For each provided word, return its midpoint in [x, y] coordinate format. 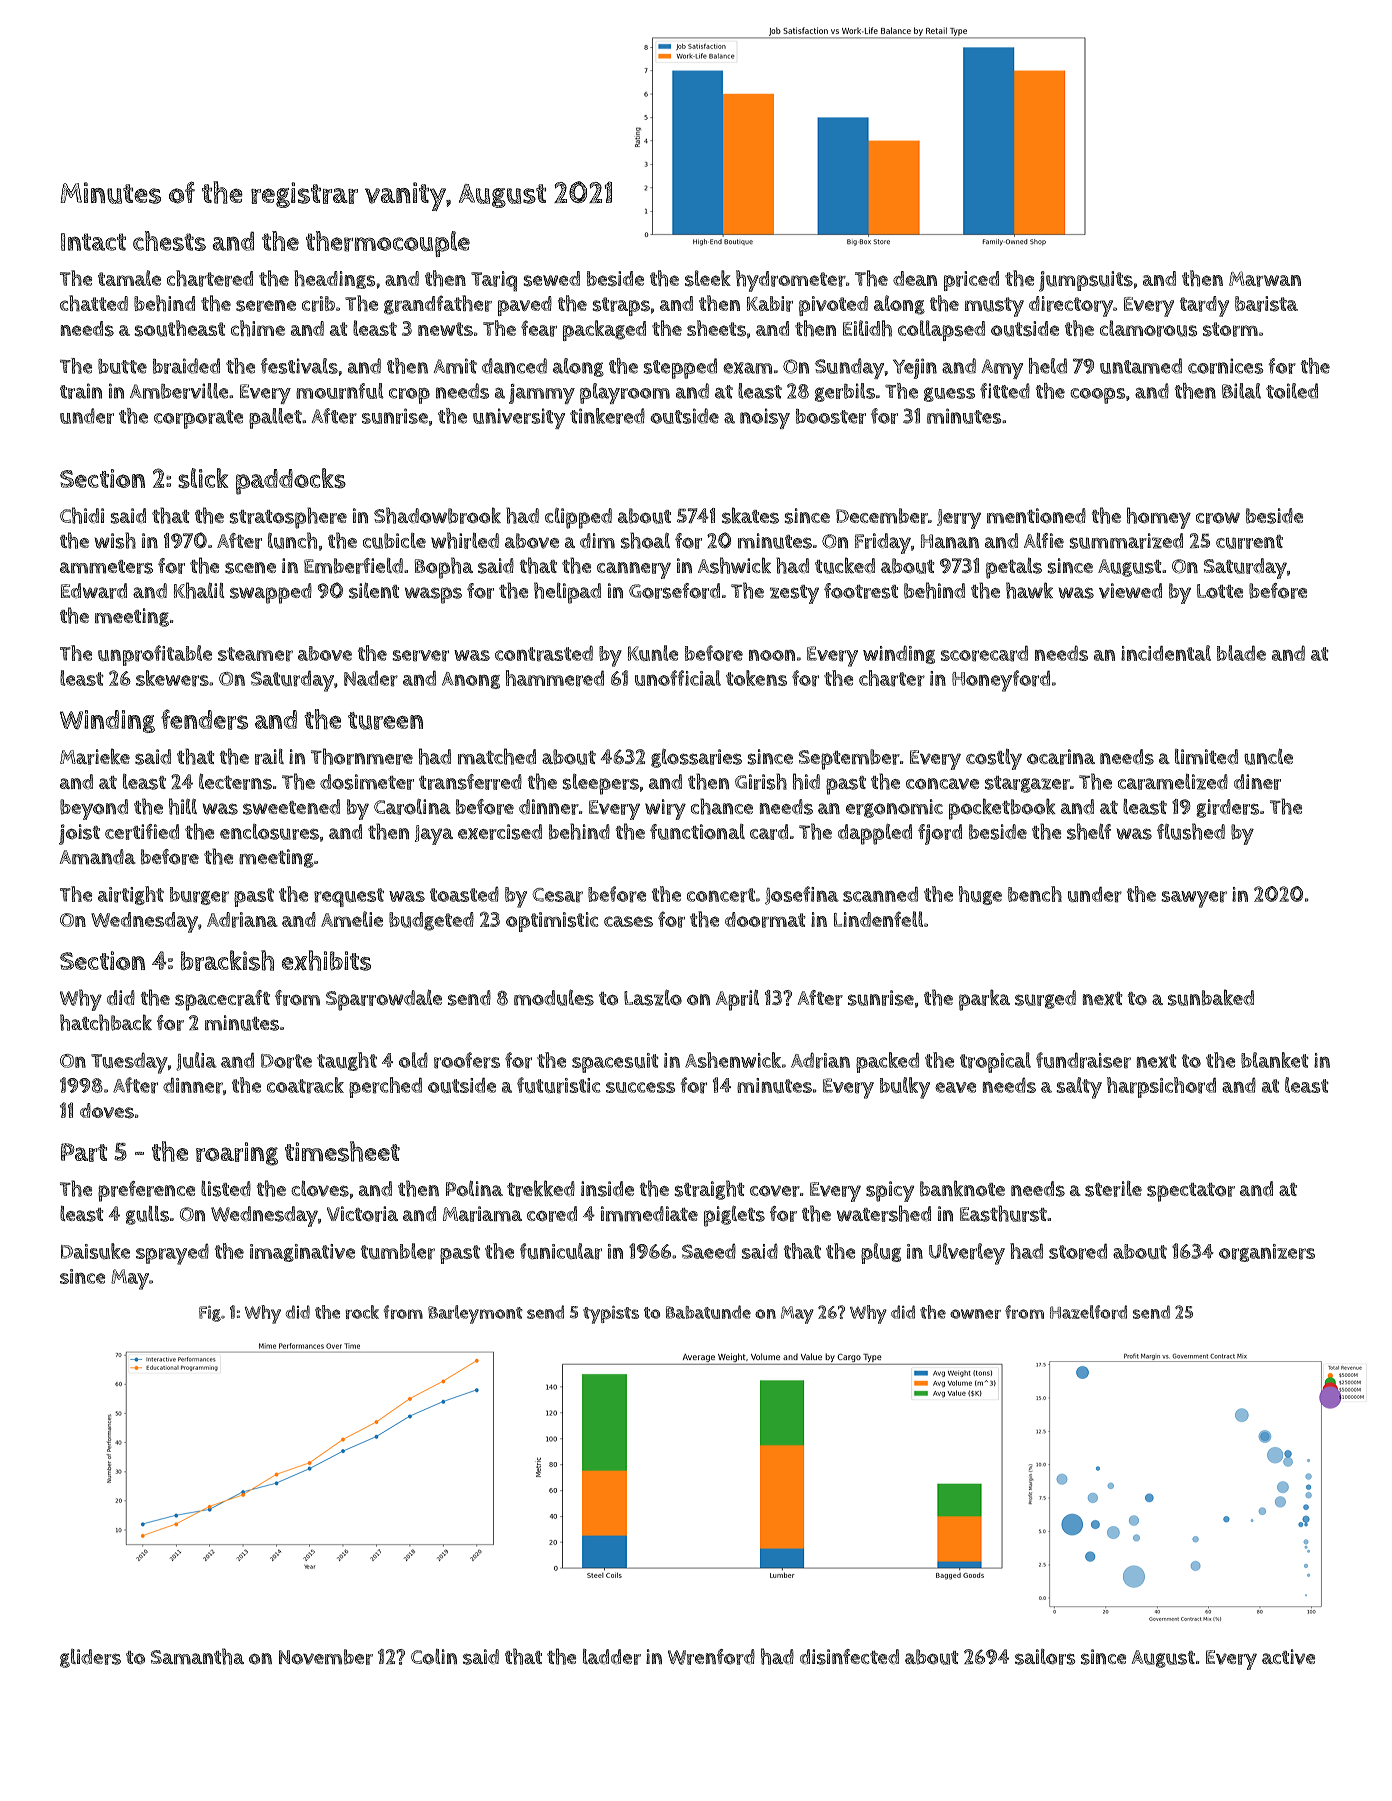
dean [915, 278]
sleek [708, 278]
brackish [227, 960]
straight [709, 1190]
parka [984, 1000]
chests [169, 241]
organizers [1267, 1253]
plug [881, 1253]
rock [362, 1312]
